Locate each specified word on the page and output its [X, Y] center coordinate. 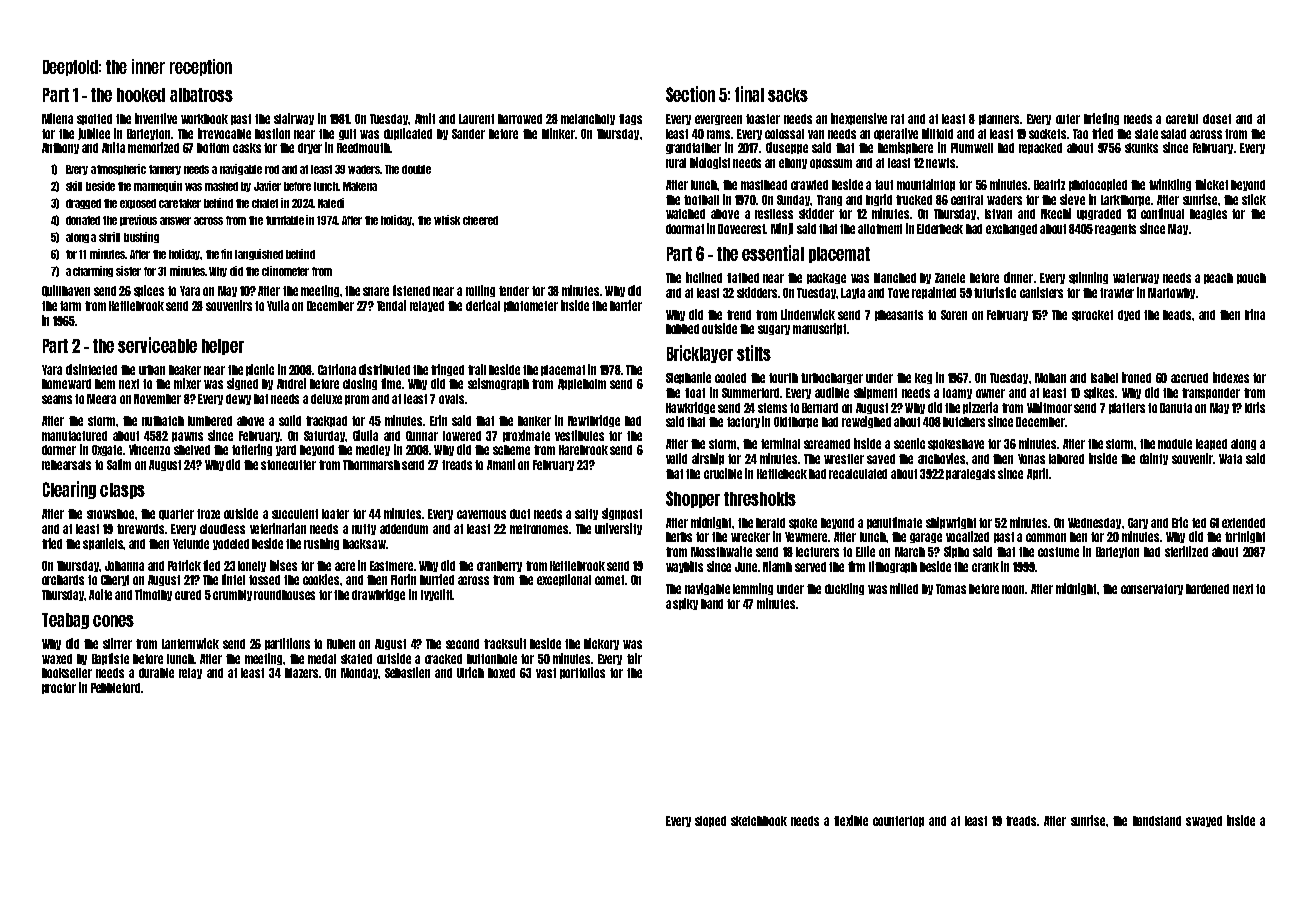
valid [676, 458]
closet [1217, 119]
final [749, 94]
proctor [59, 688]
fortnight [1245, 537]
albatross [201, 95]
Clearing [69, 490]
